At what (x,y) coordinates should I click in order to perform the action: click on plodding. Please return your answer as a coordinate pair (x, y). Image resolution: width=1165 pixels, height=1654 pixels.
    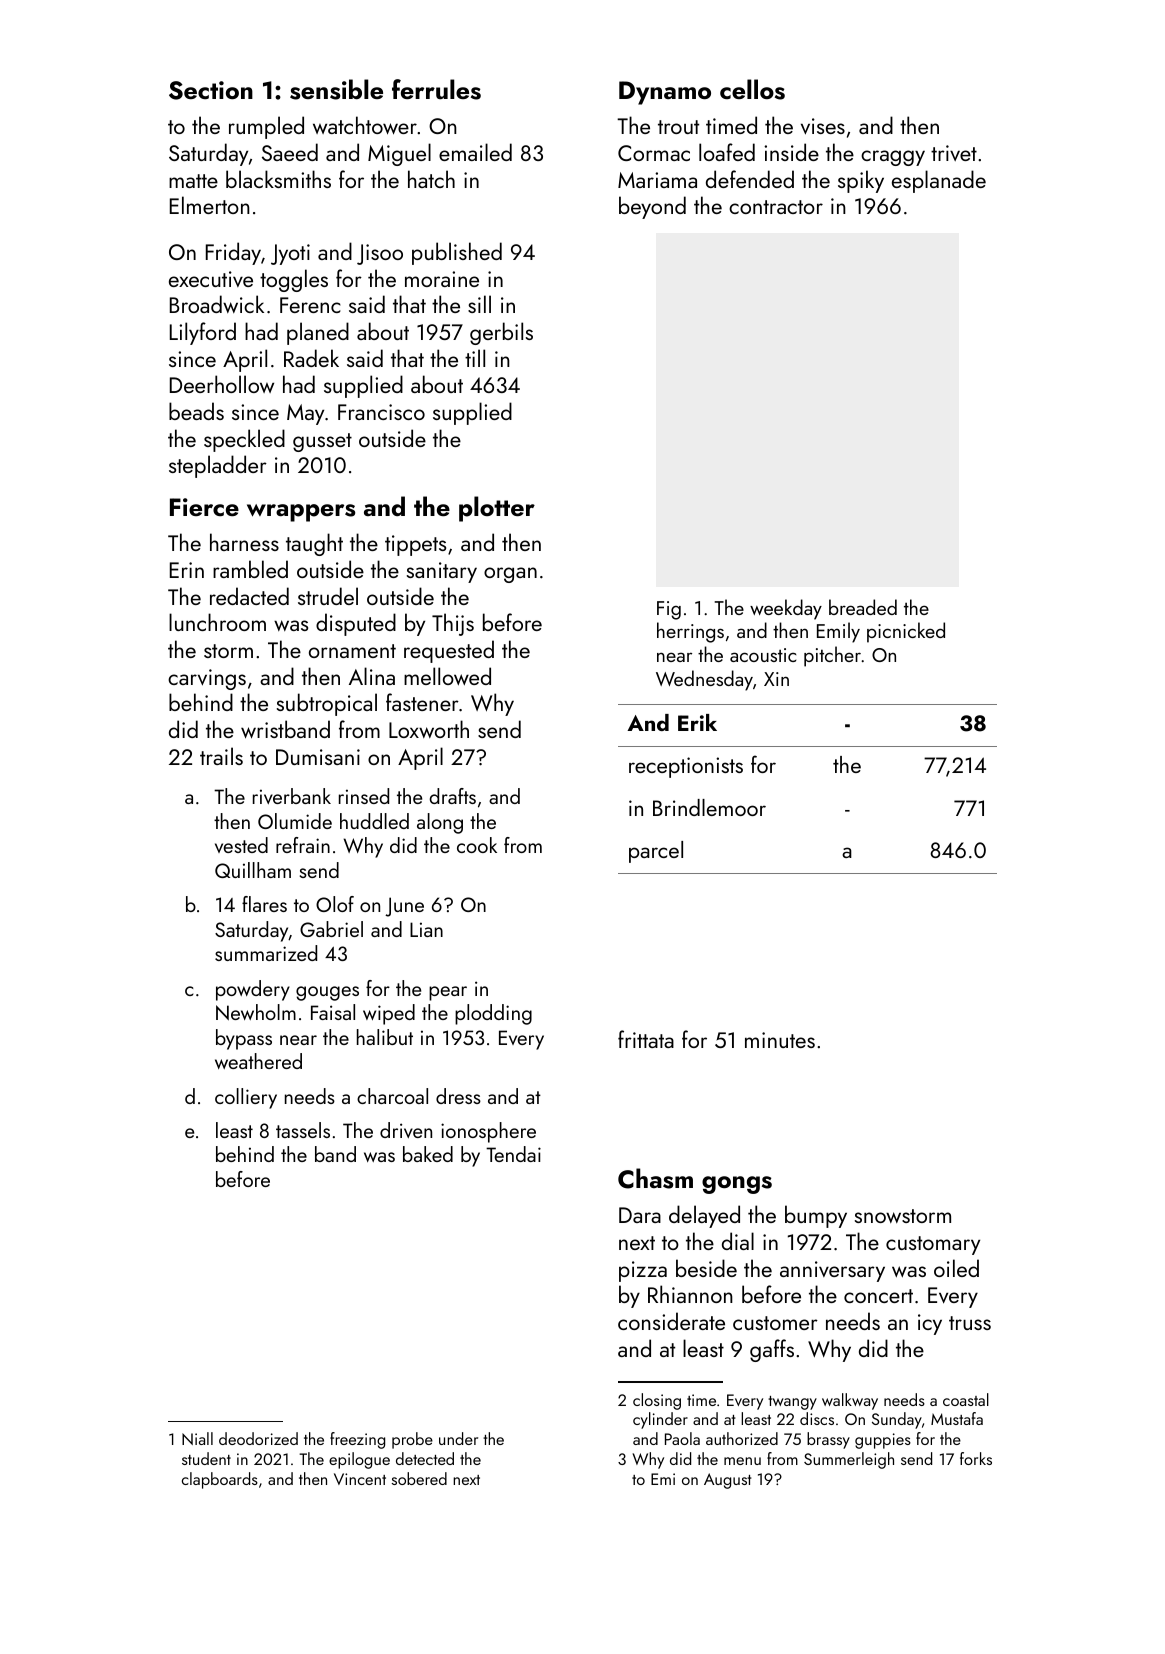
    Looking at the image, I should click on (493, 1014).
